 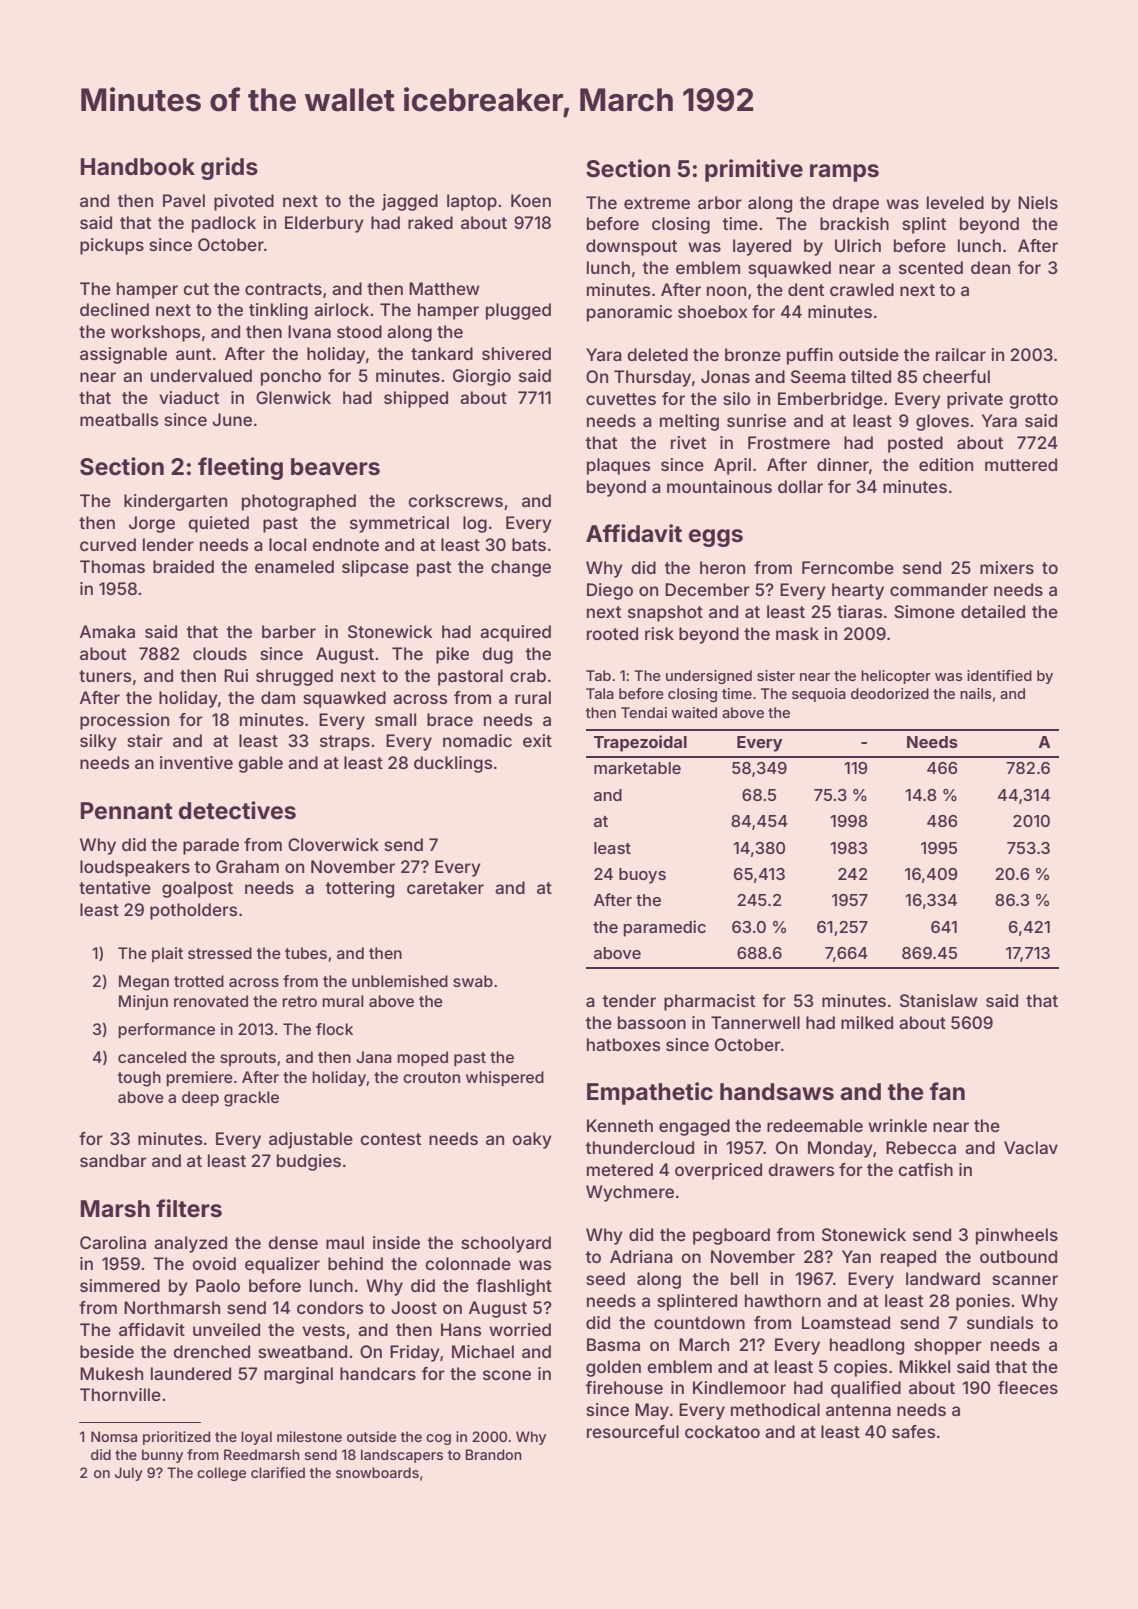 What do you see at coordinates (229, 168) in the screenshot?
I see `grids` at bounding box center [229, 168].
